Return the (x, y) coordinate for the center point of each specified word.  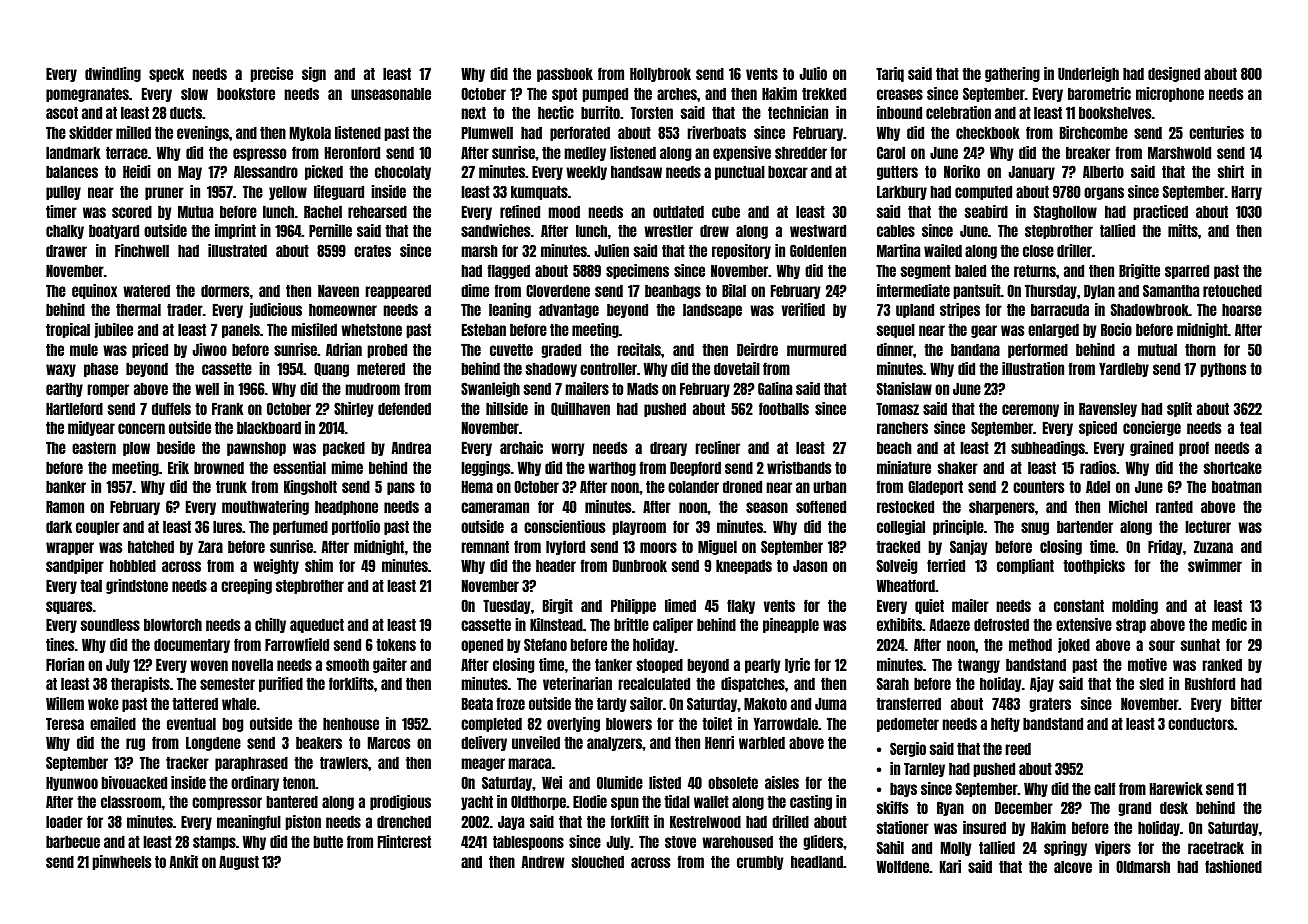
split (1179, 409)
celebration (958, 112)
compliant (1025, 566)
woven (209, 665)
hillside (507, 408)
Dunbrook (640, 565)
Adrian (344, 349)
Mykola (310, 133)
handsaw (636, 171)
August (239, 862)
